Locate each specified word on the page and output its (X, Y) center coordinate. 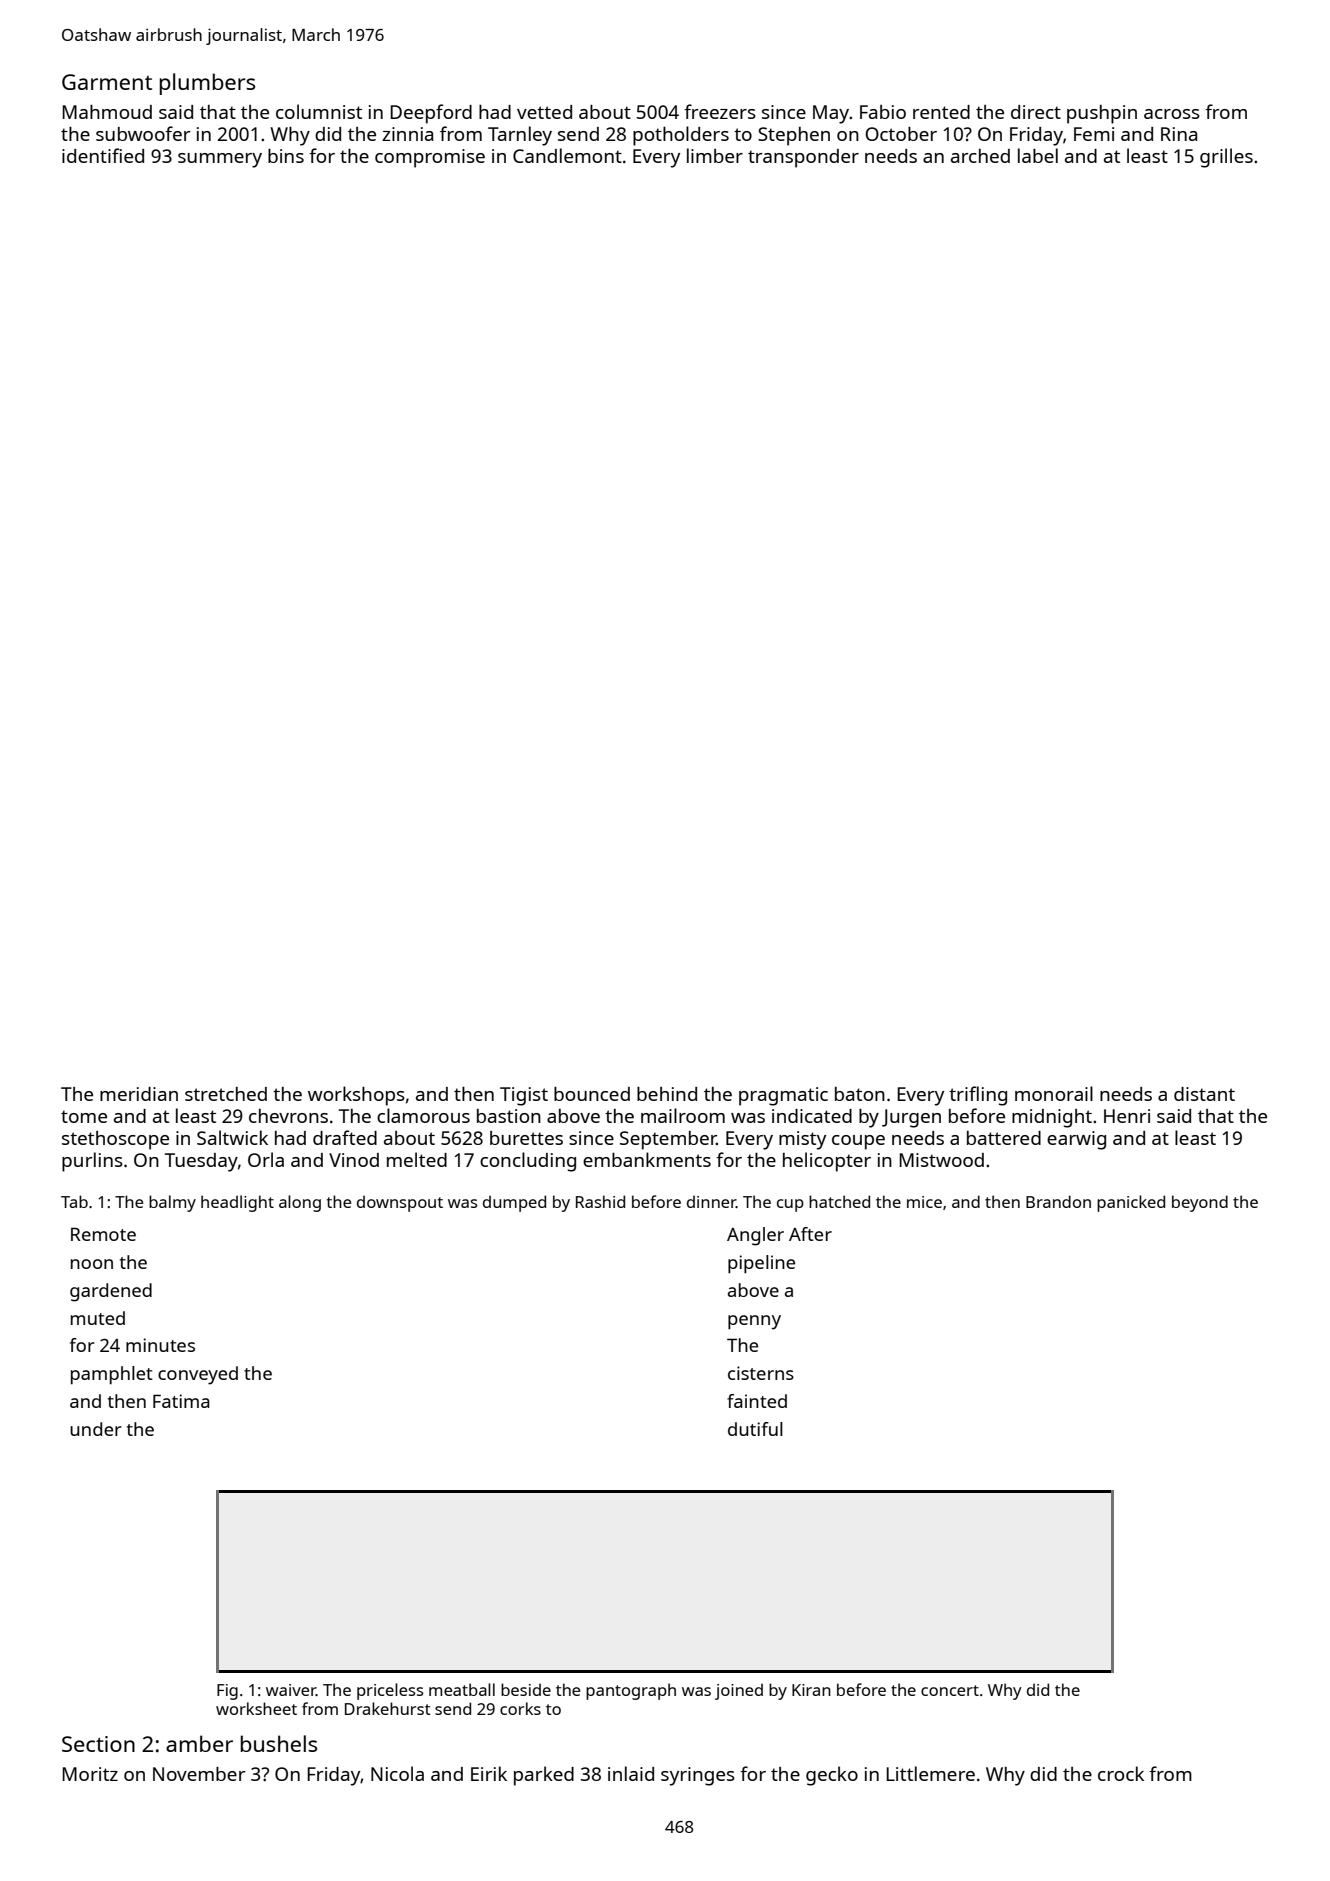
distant (1204, 1094)
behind (667, 1094)
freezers (720, 111)
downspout (400, 1203)
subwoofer (143, 133)
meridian (139, 1094)
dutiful (755, 1429)
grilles (1226, 158)
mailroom (683, 1115)
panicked (1131, 1203)
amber (199, 1743)
